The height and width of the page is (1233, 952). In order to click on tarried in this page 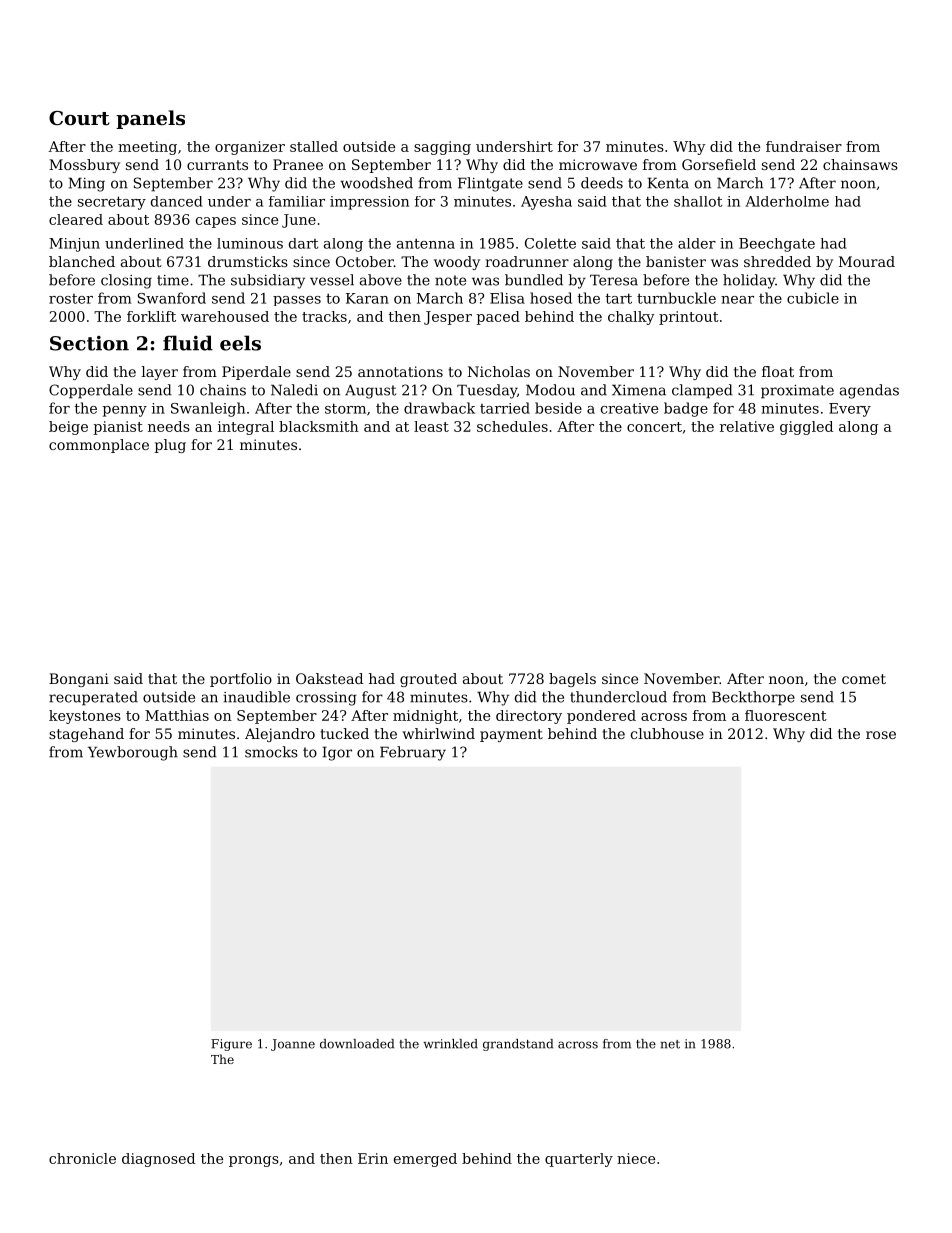, I will do `click(505, 408)`.
